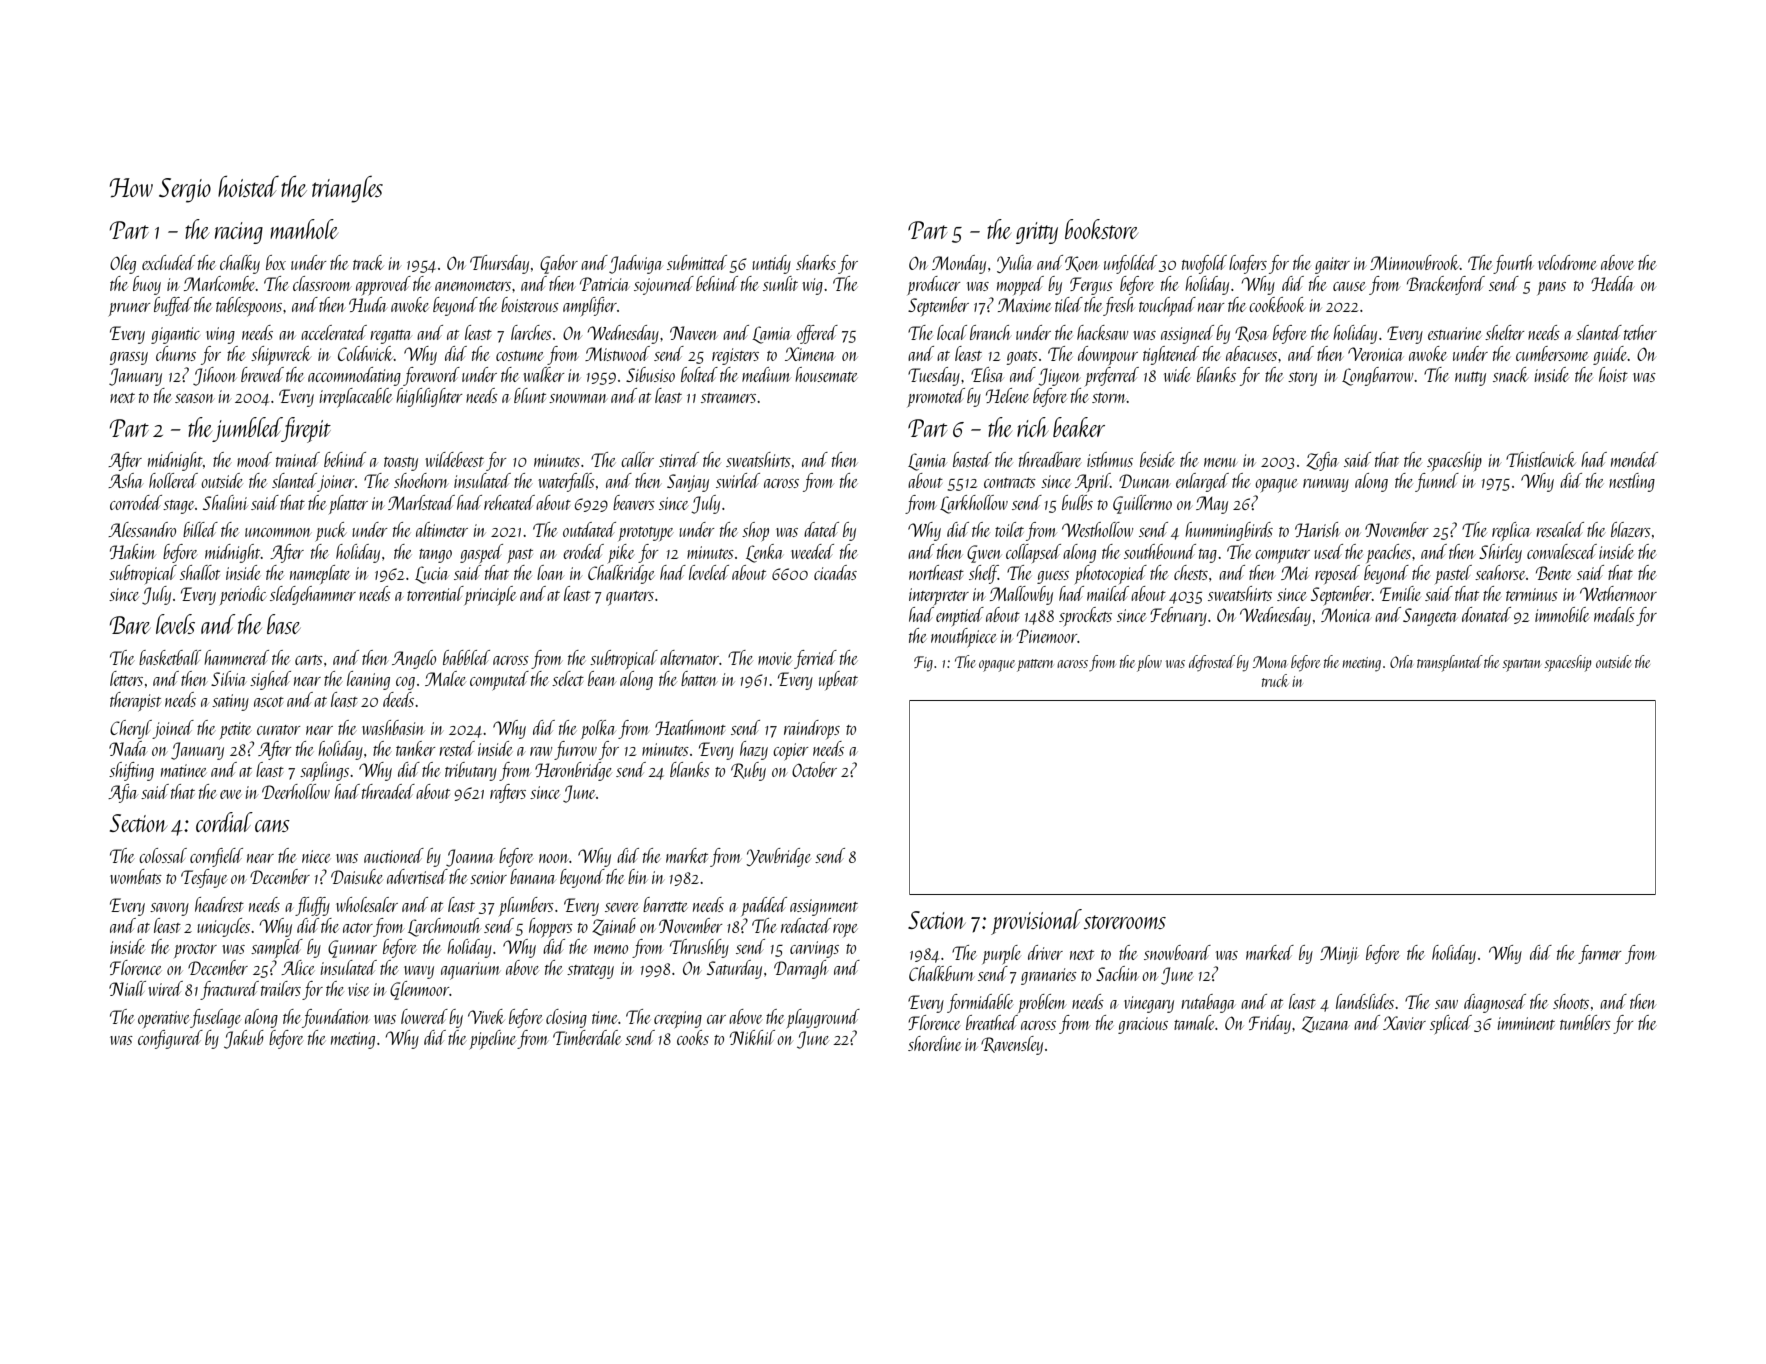 This screenshot has width=1766, height=1364. Describe the element at coordinates (1037, 233) in the screenshot. I see `gritty` at that location.
